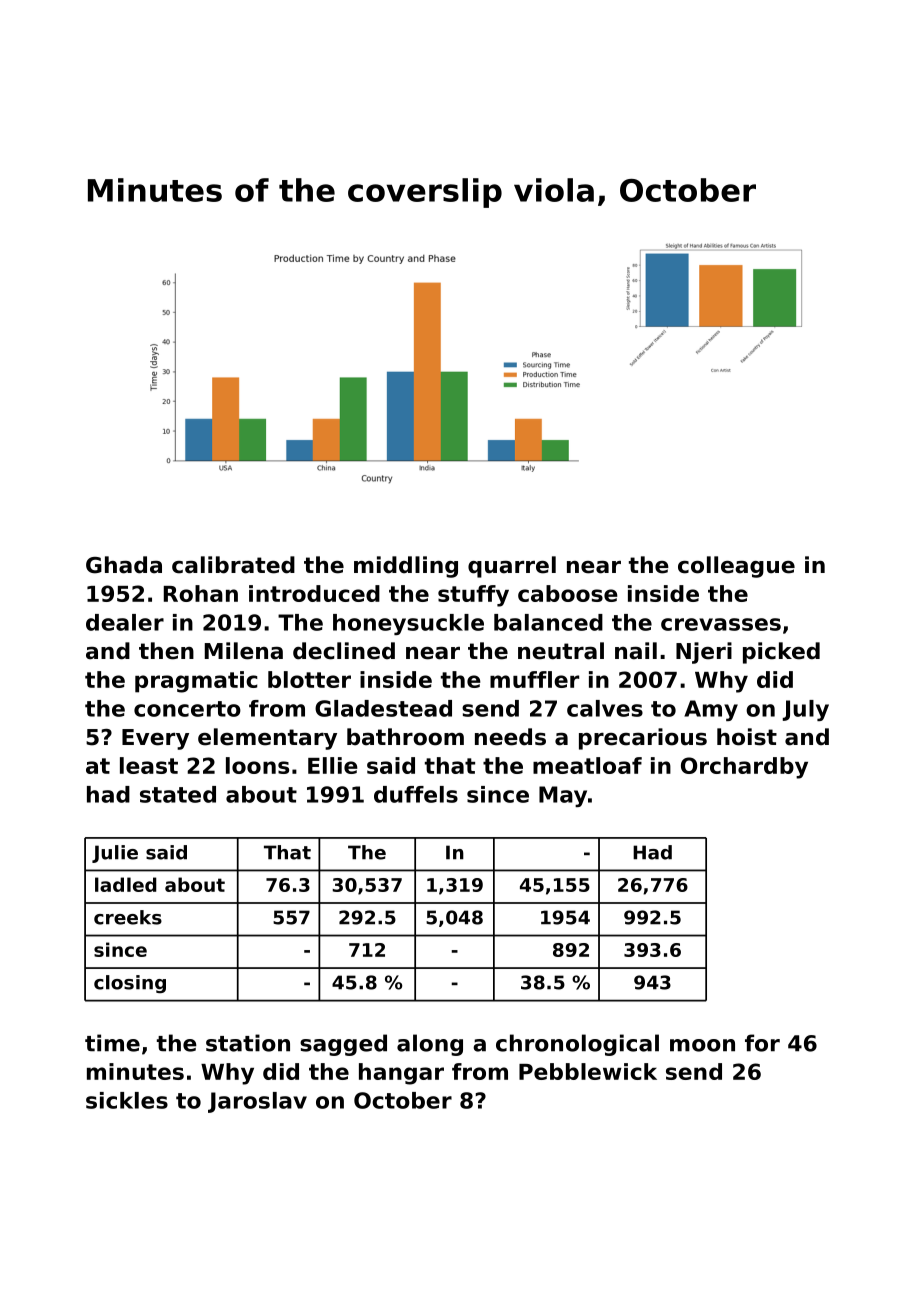  Describe the element at coordinates (233, 565) in the image. I see `calibrated` at that location.
